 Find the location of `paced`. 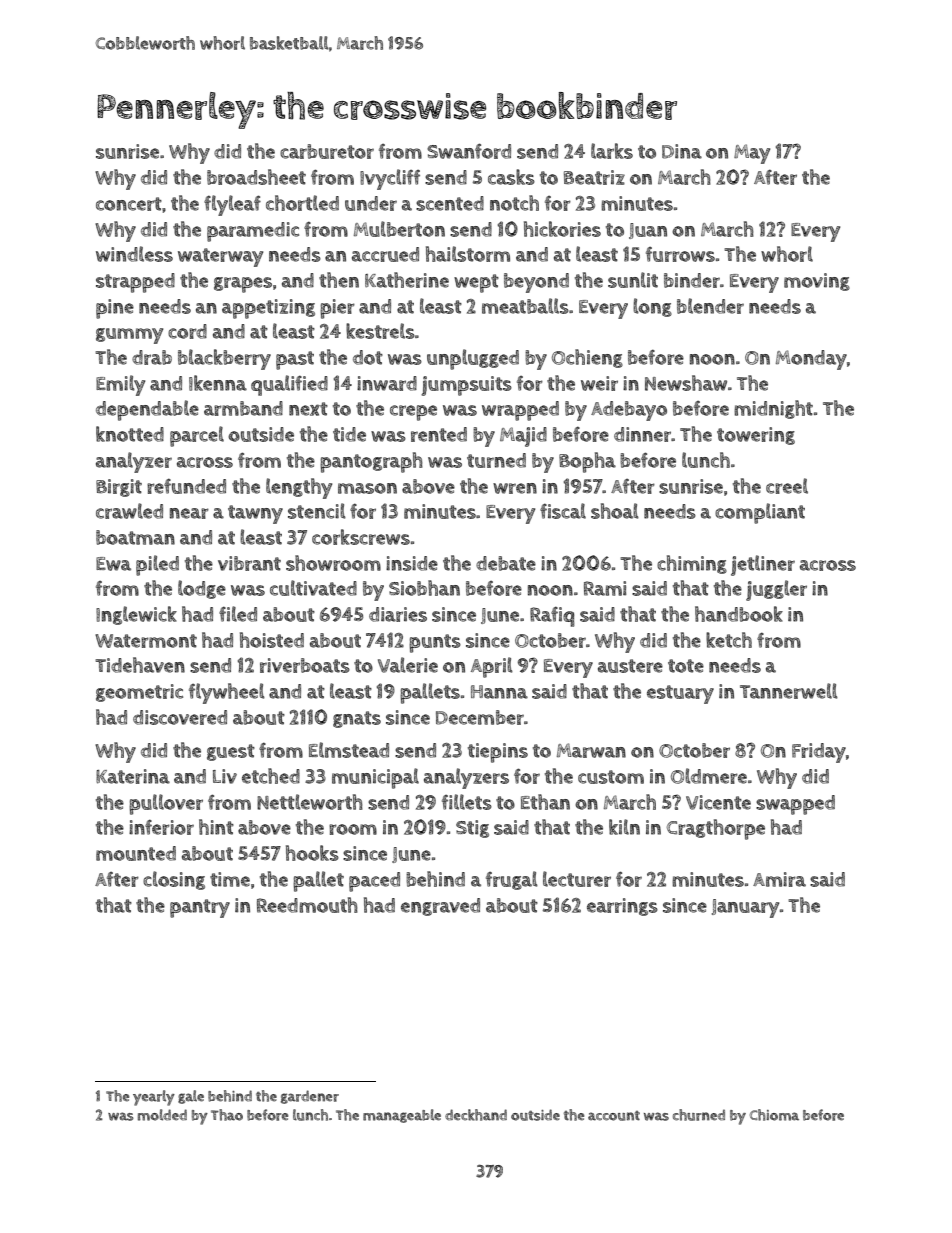

paced is located at coordinates (374, 882).
